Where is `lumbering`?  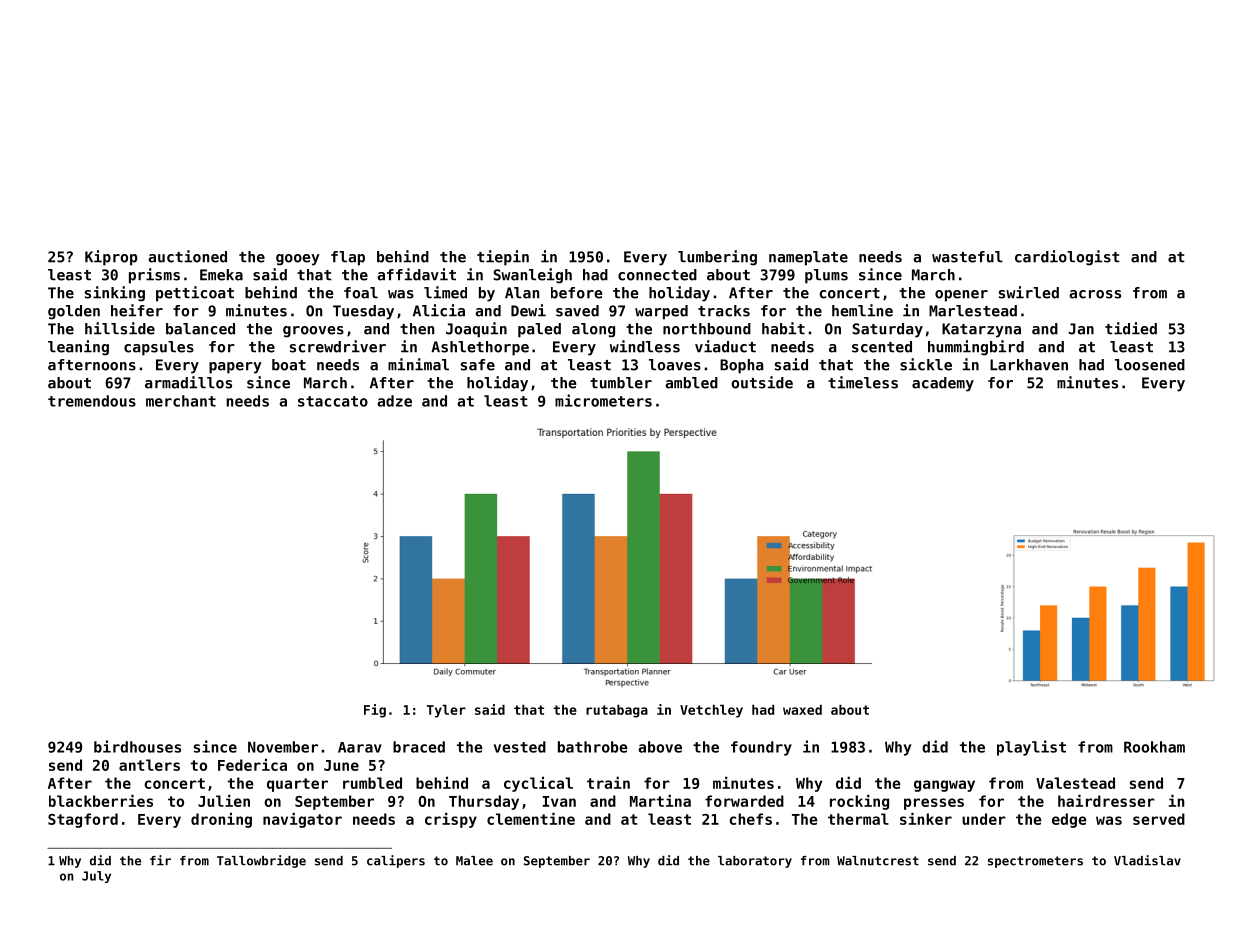 lumbering is located at coordinates (717, 258).
